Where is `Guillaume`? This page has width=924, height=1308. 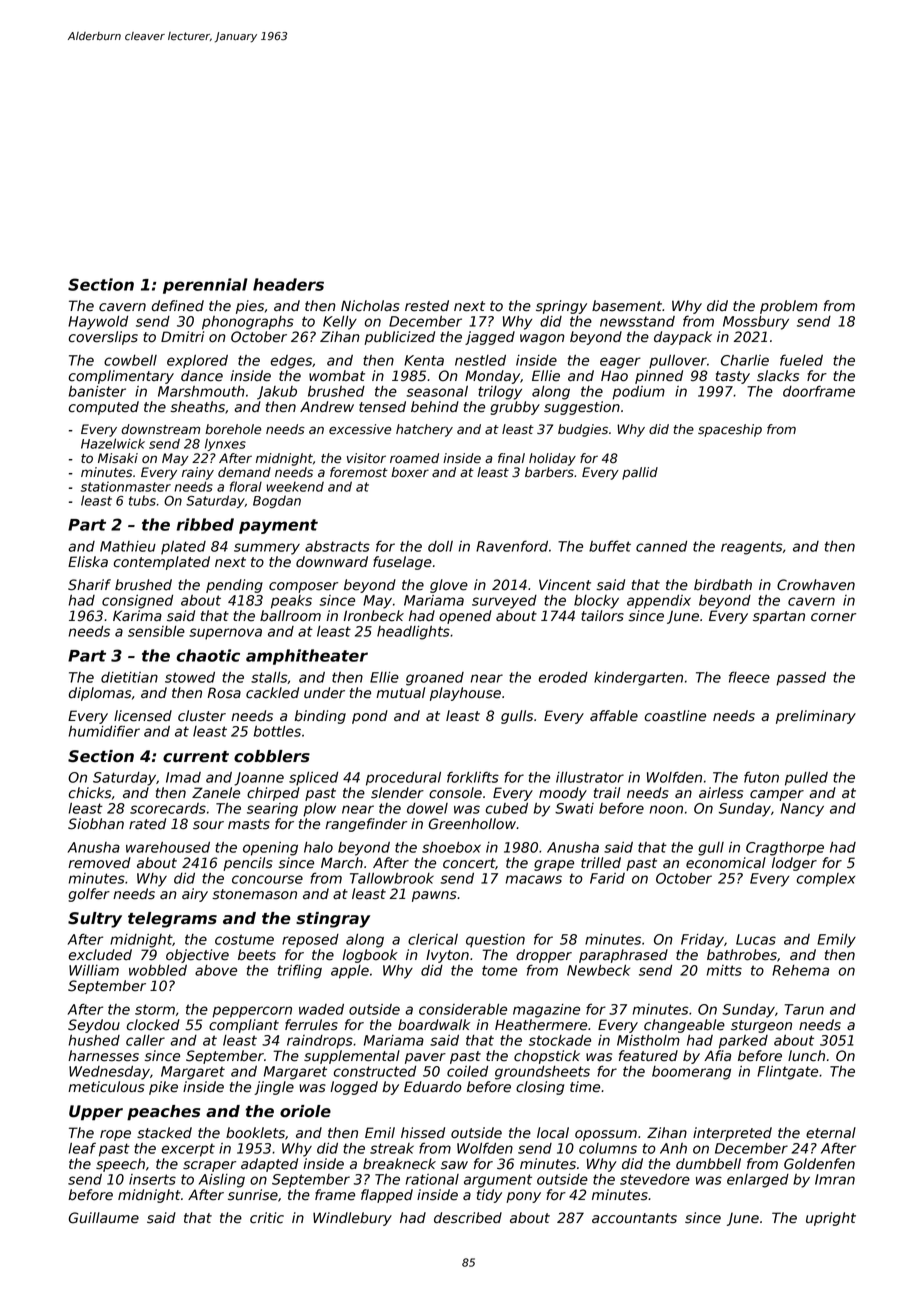 Guillaume is located at coordinates (104, 1218).
